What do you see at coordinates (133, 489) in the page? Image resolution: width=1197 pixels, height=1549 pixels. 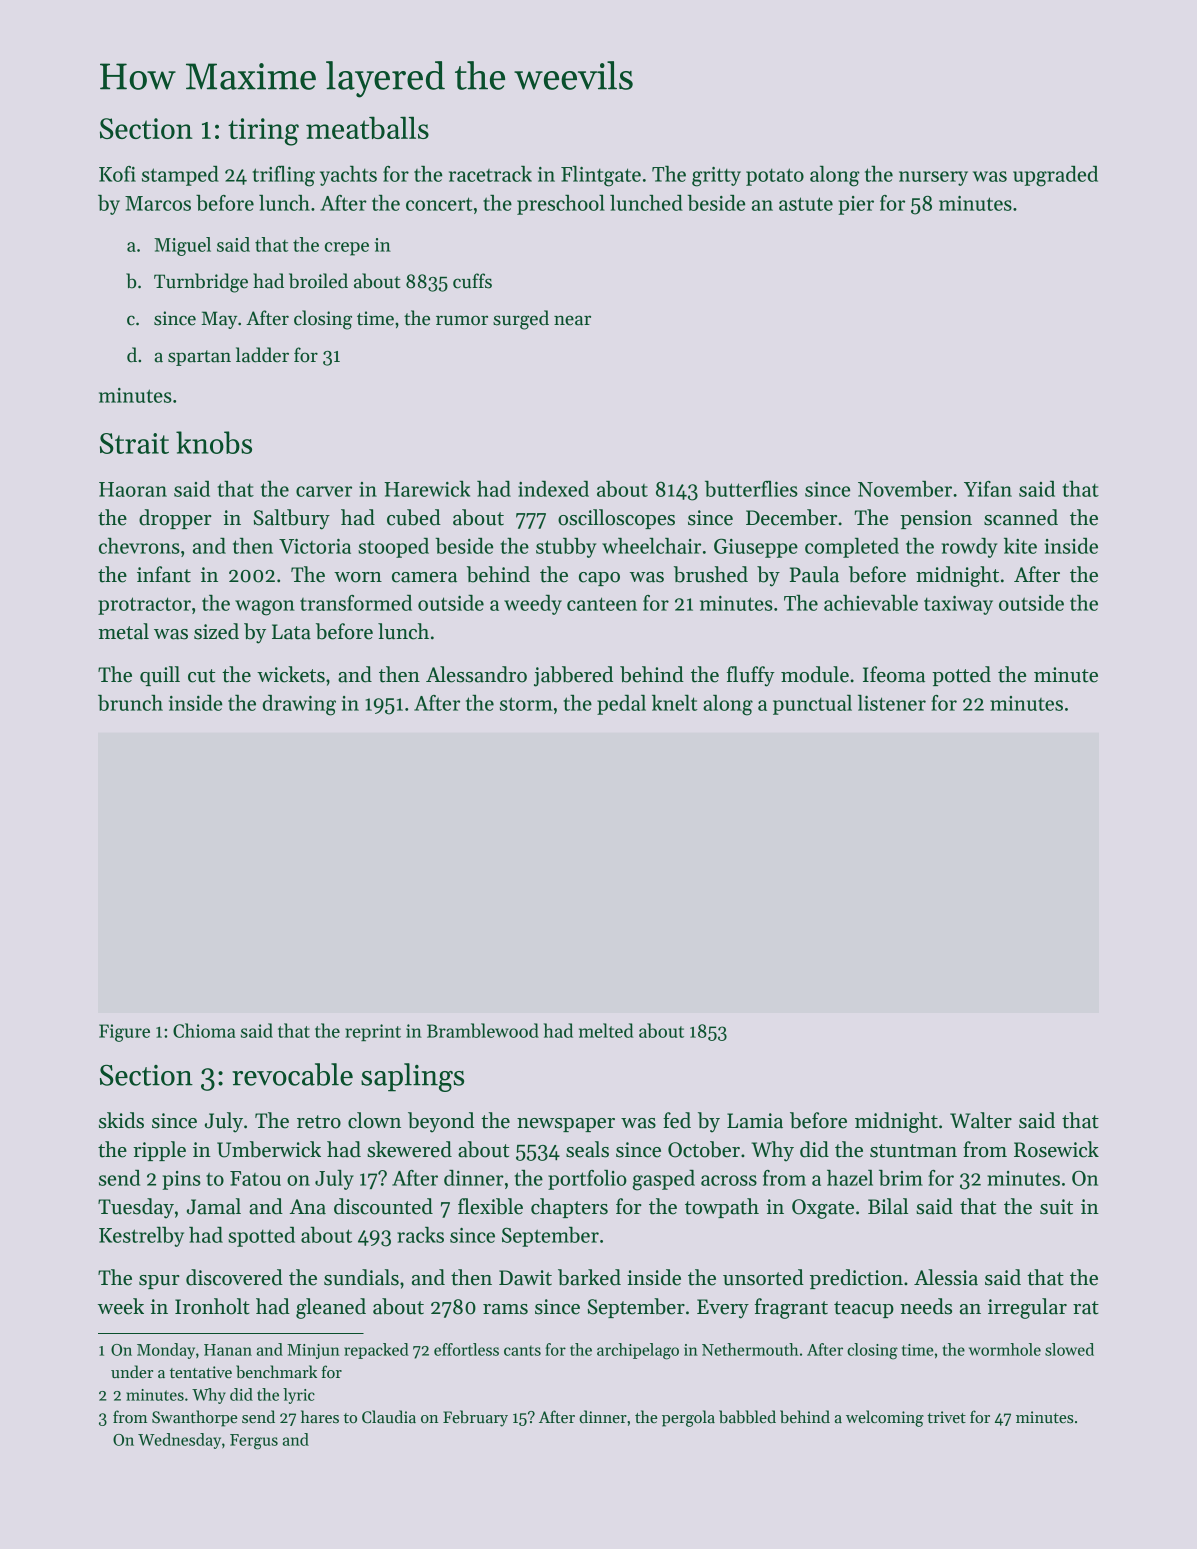 I see `Haoran` at bounding box center [133, 489].
